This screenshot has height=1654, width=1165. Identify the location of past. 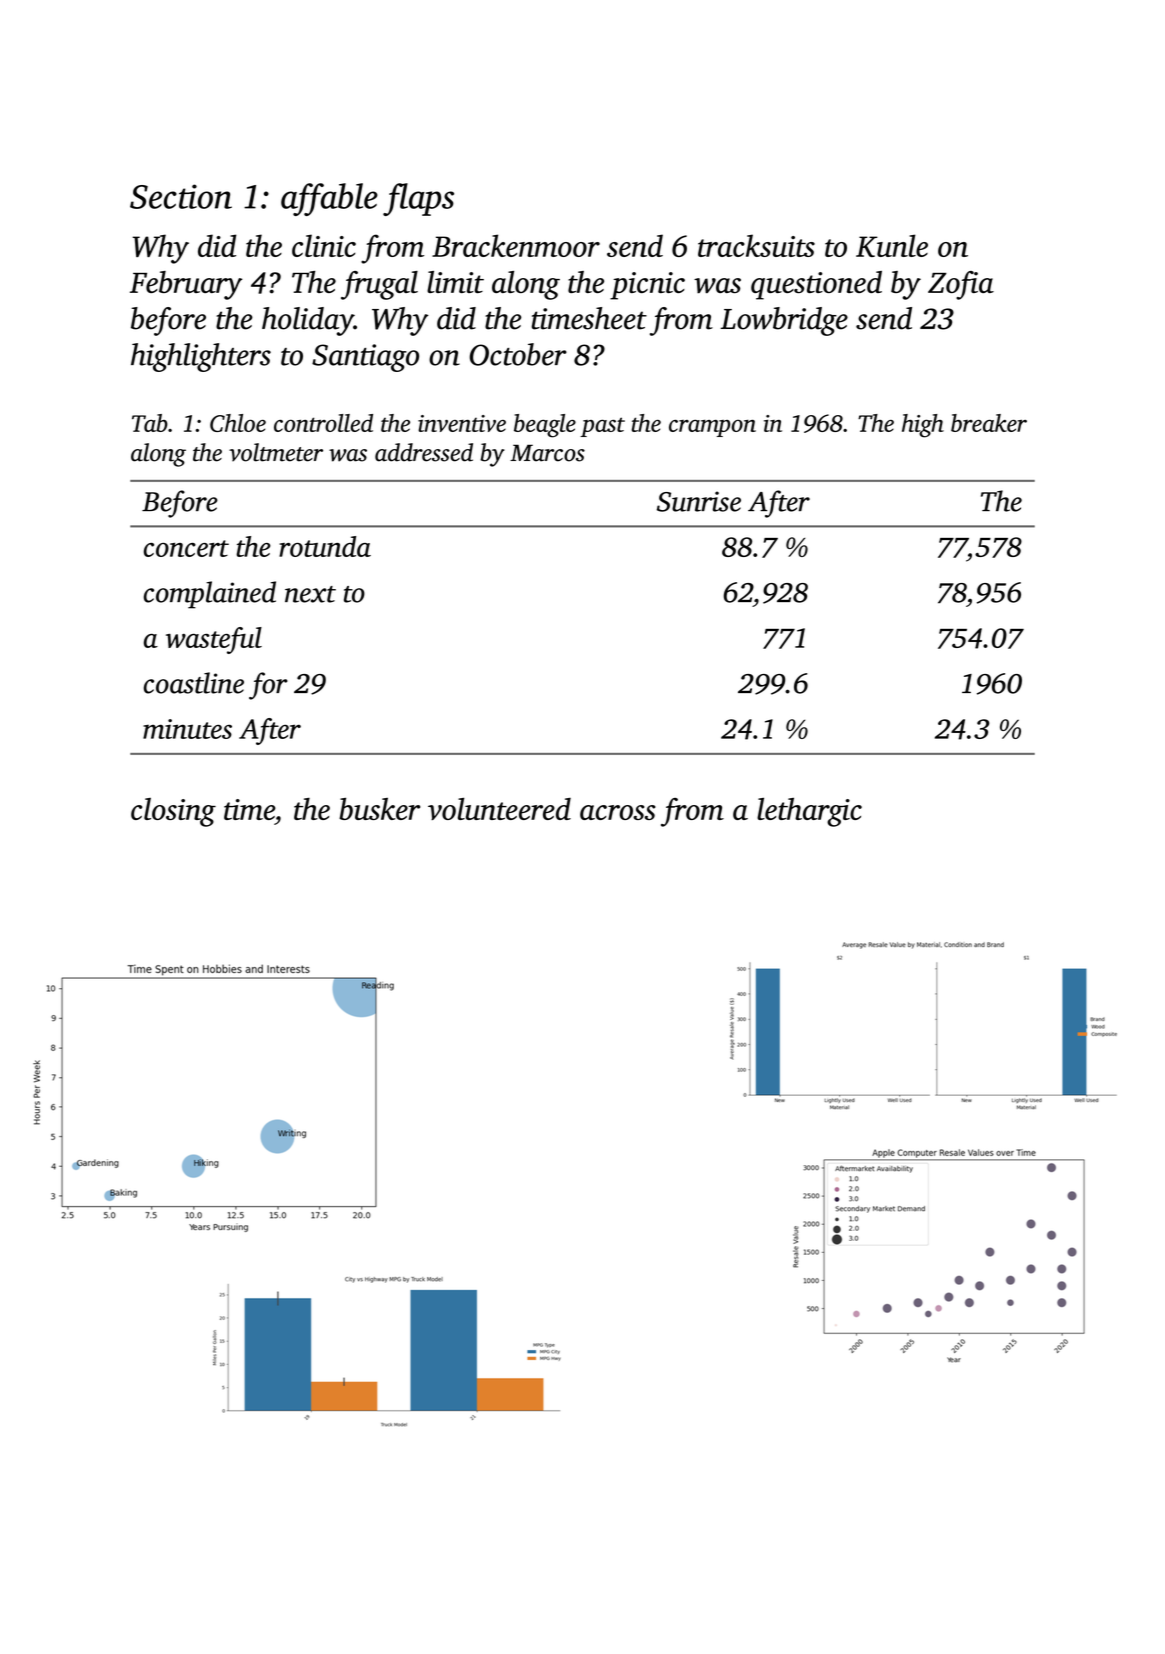
(602, 427).
